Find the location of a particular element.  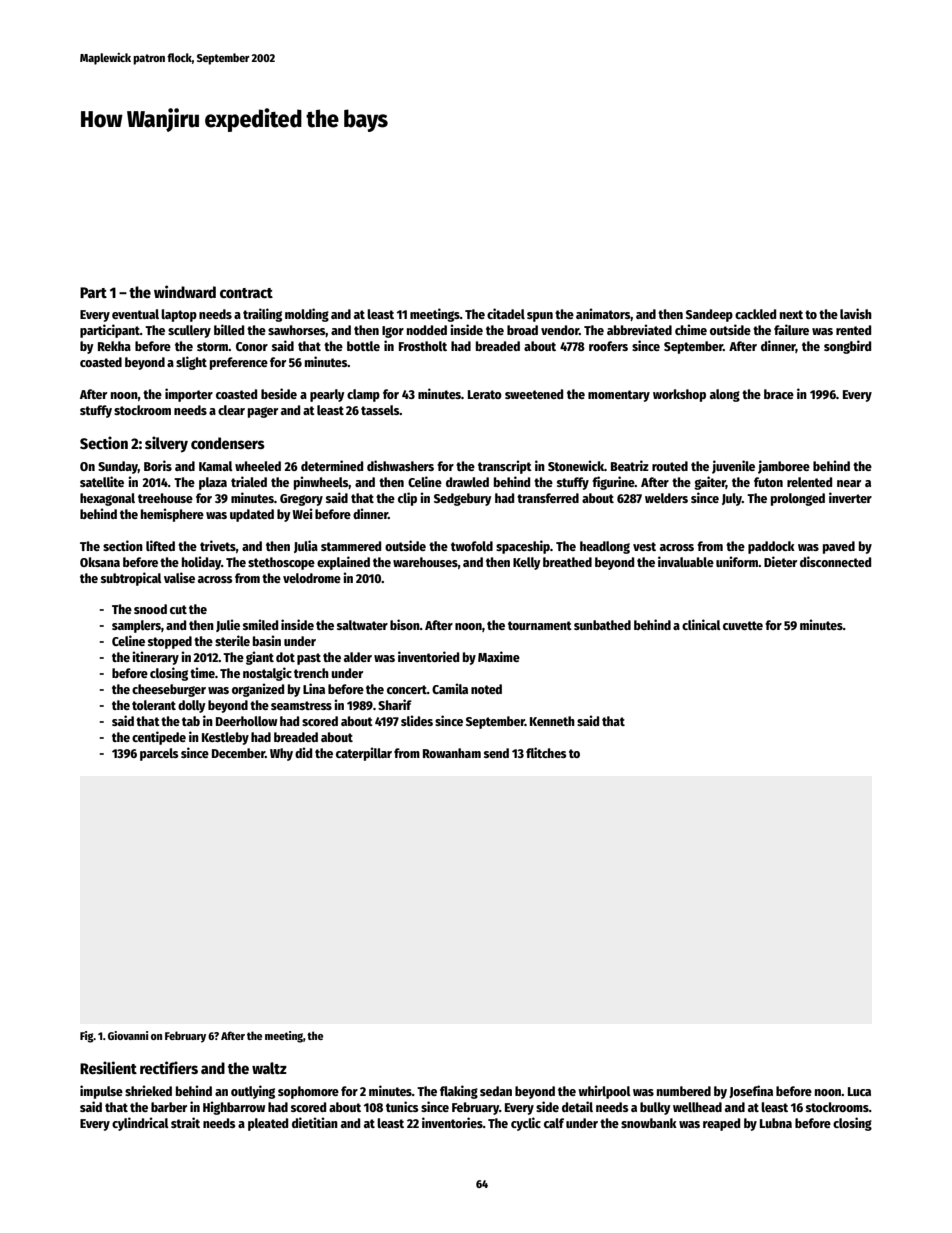

Resilient is located at coordinates (108, 1067).
